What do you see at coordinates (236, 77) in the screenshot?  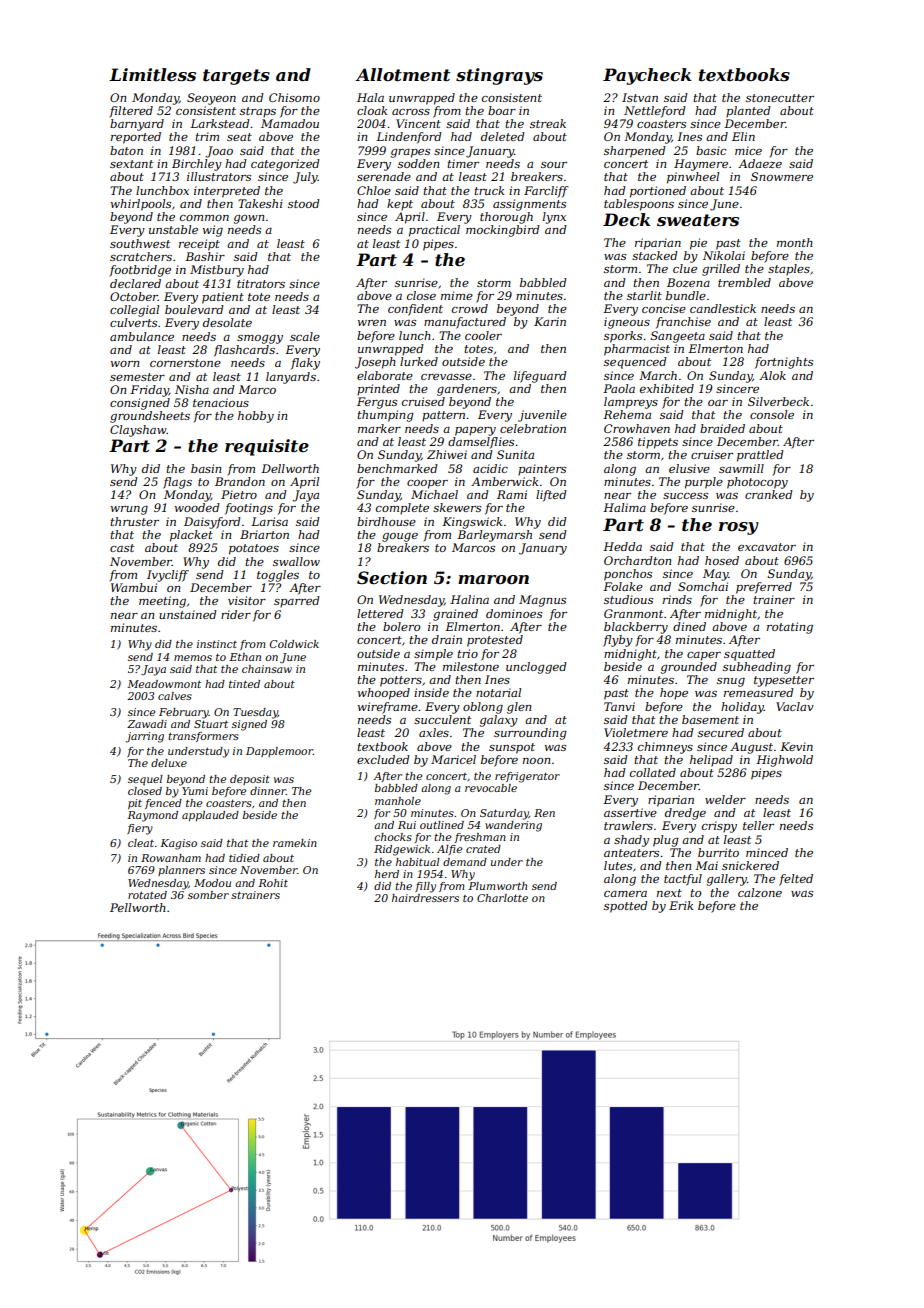 I see `targets` at bounding box center [236, 77].
